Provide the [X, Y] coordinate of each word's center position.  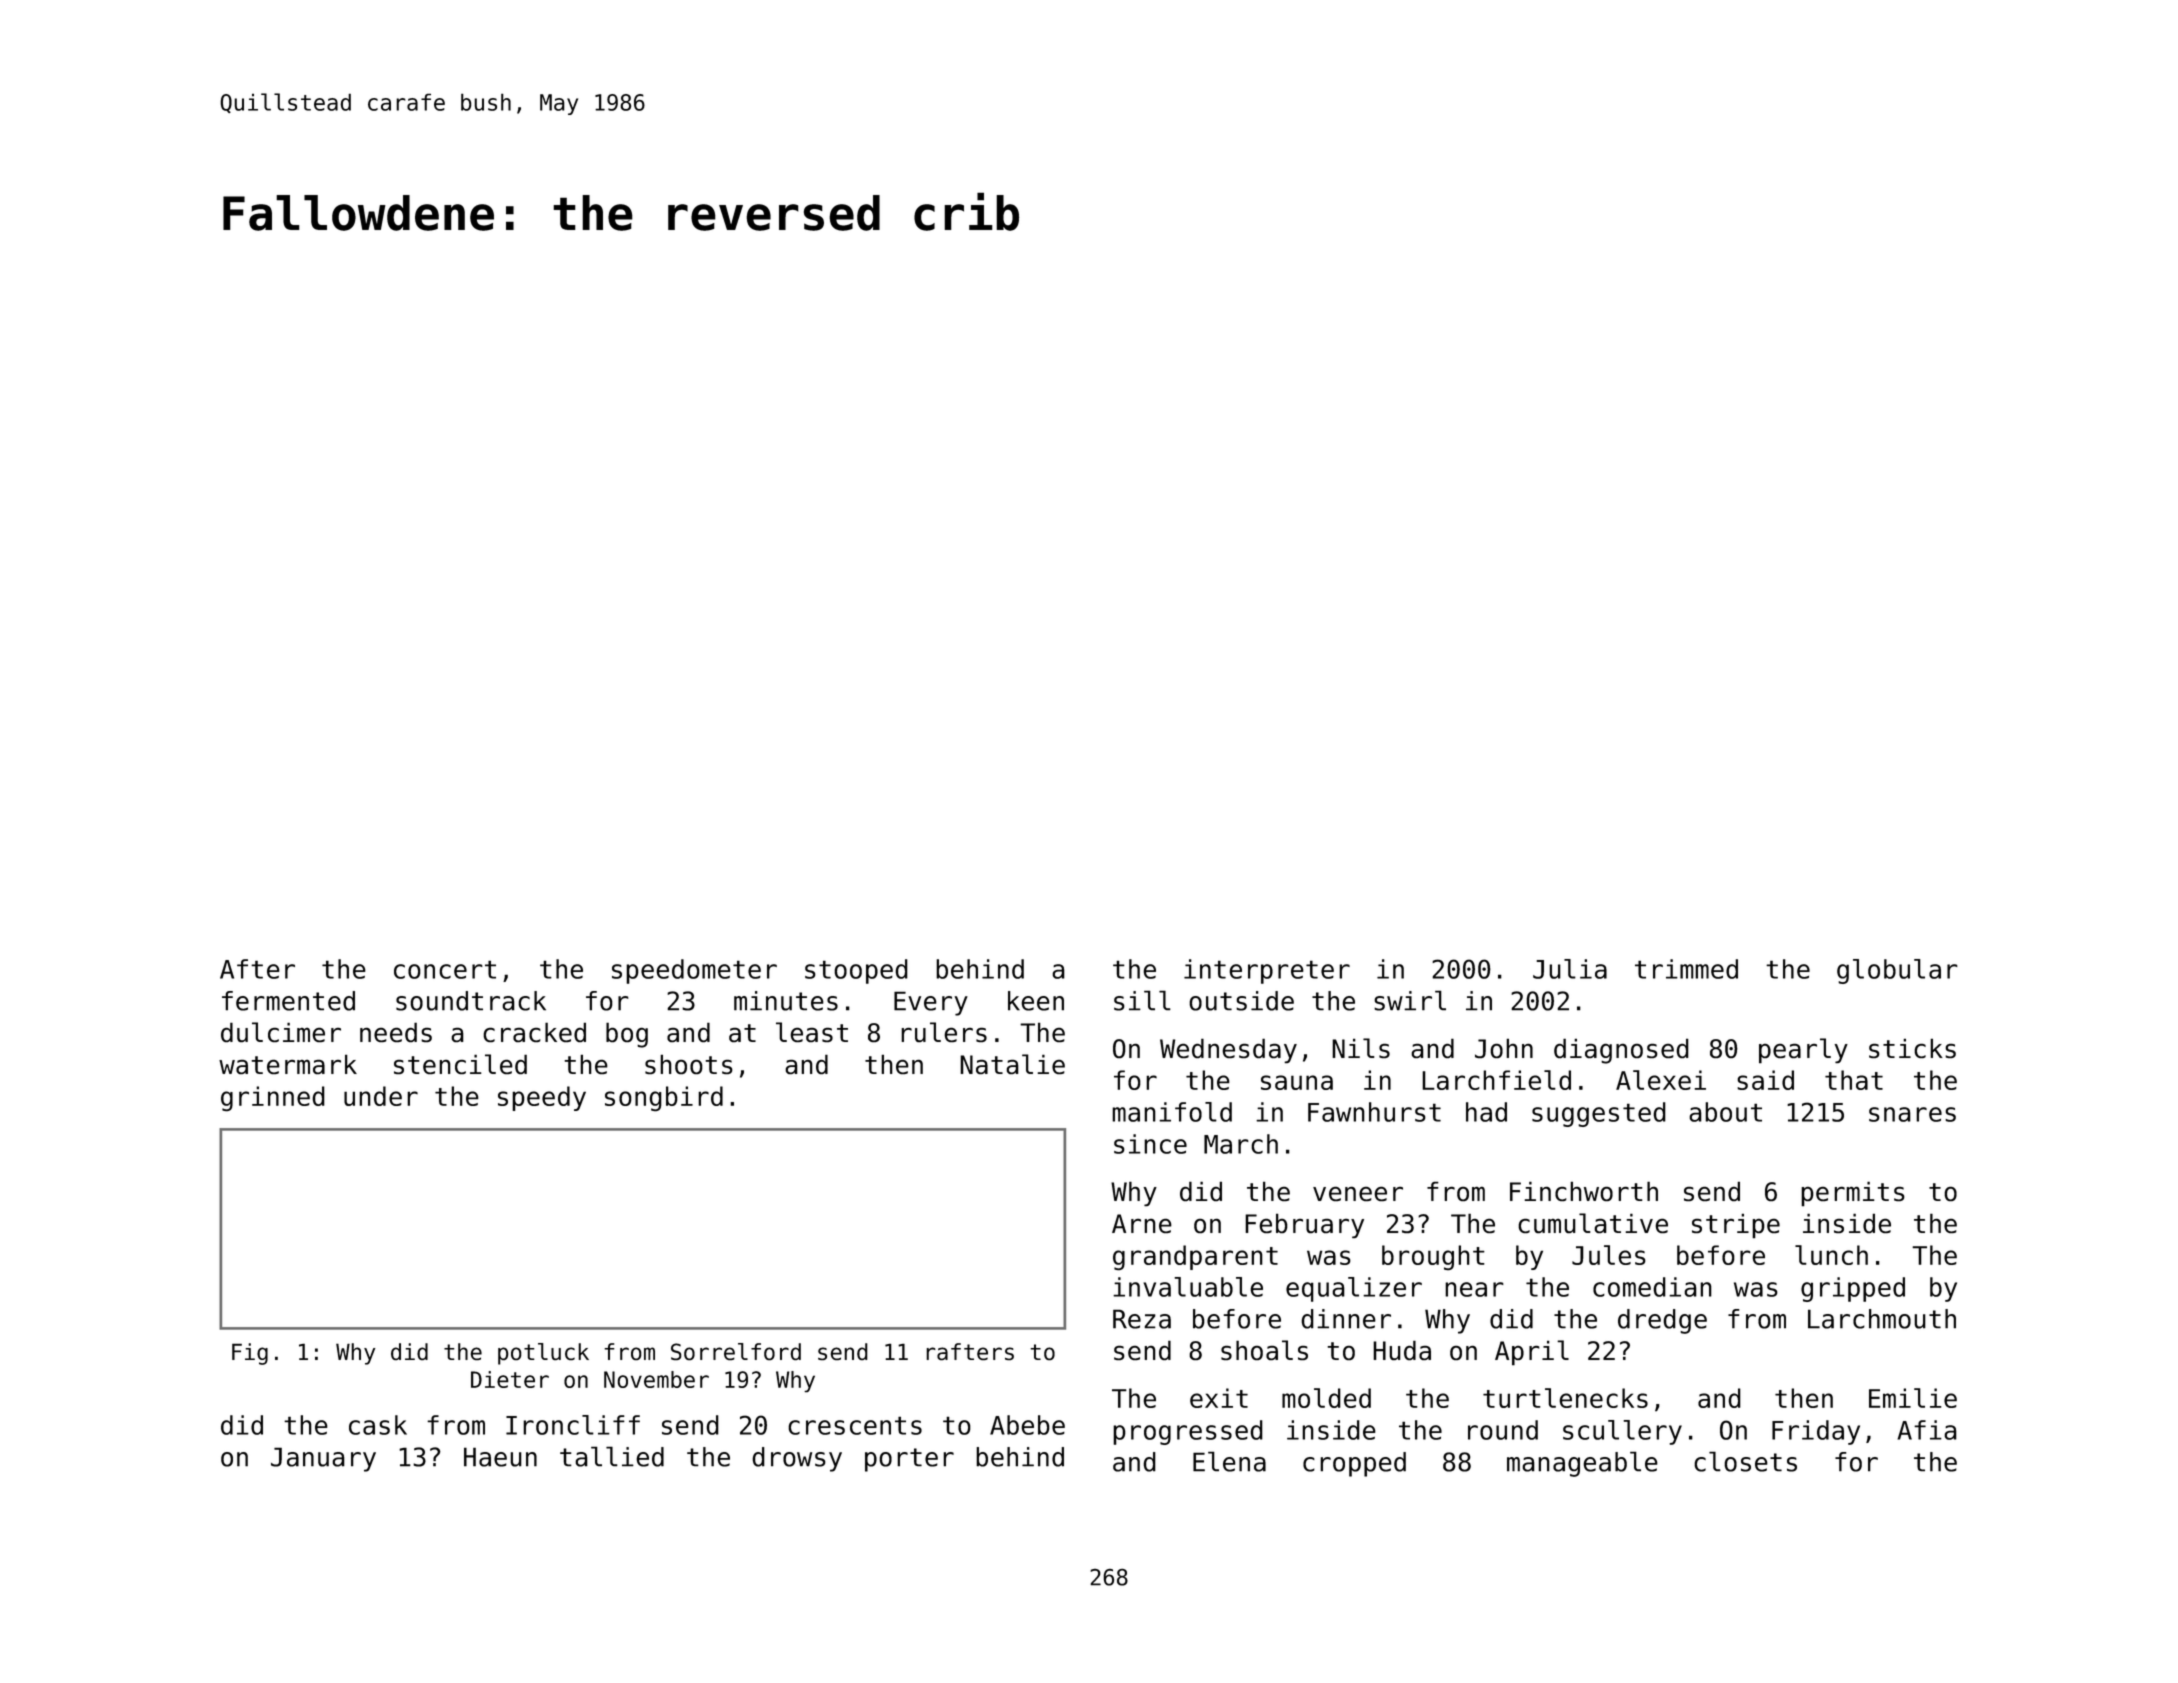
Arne [1142, 1223]
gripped [1853, 1289]
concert [445, 969]
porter [909, 1460]
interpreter [1267, 971]
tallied [612, 1456]
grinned [273, 1098]
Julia [1570, 969]
